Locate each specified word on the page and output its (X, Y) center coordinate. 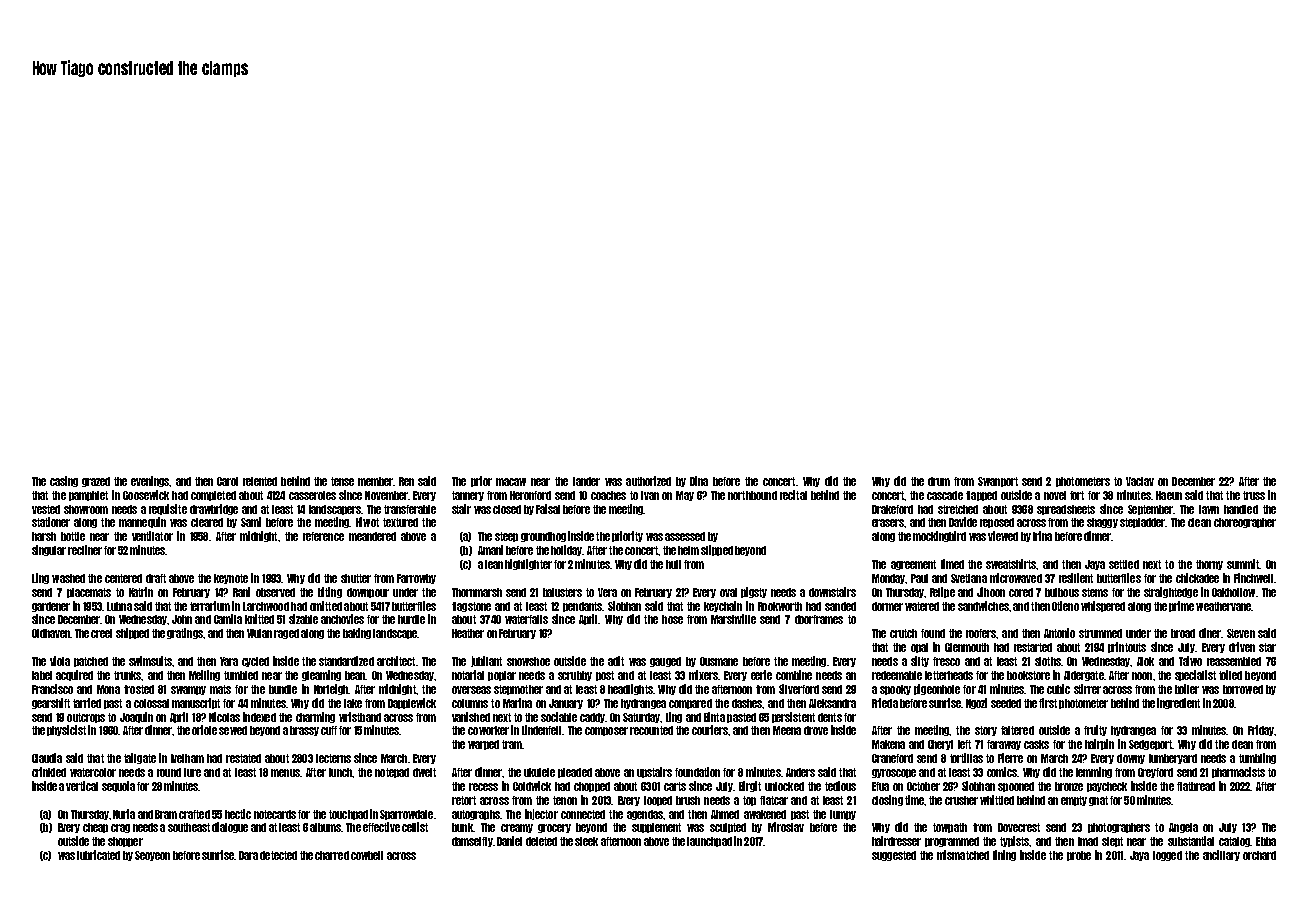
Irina (1042, 536)
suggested (894, 856)
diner (1210, 633)
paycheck (1107, 787)
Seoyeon (152, 856)
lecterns (333, 758)
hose (672, 619)
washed (68, 578)
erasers (888, 523)
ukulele (539, 772)
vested (46, 509)
